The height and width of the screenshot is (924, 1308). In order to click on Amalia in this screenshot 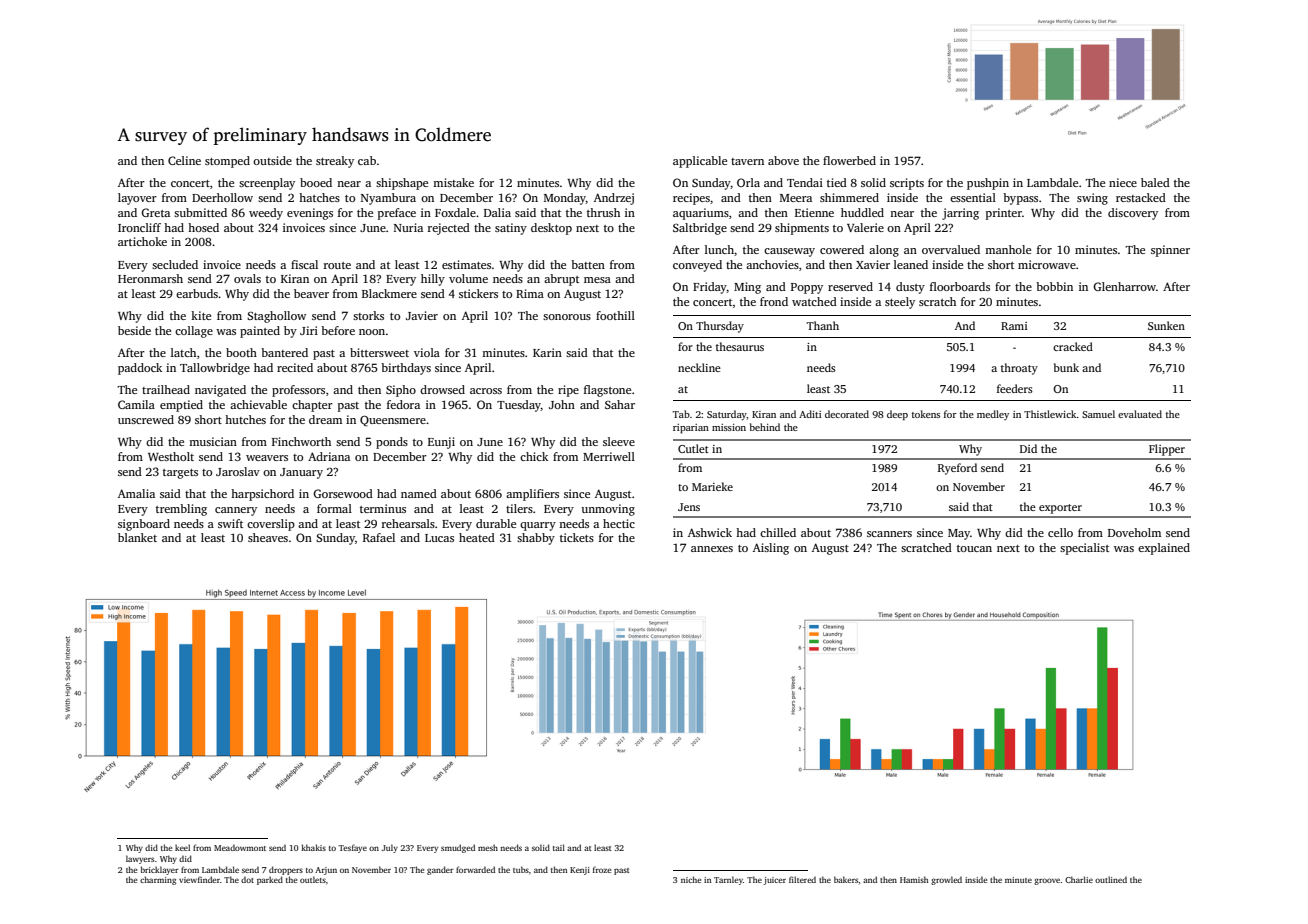, I will do `click(136, 493)`.
